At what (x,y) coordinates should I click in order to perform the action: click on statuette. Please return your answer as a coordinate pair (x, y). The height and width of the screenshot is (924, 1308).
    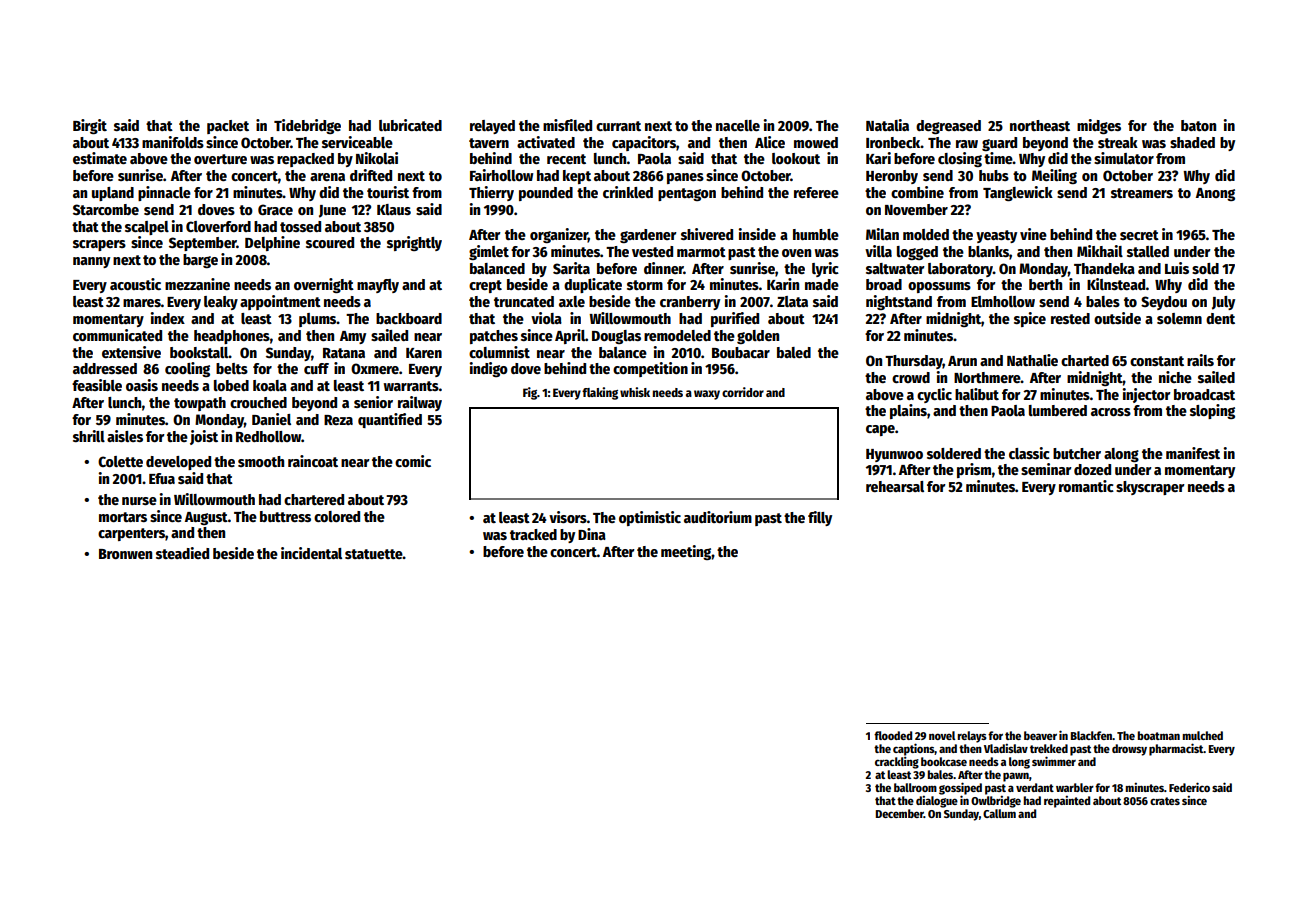
    Looking at the image, I should click on (374, 554).
